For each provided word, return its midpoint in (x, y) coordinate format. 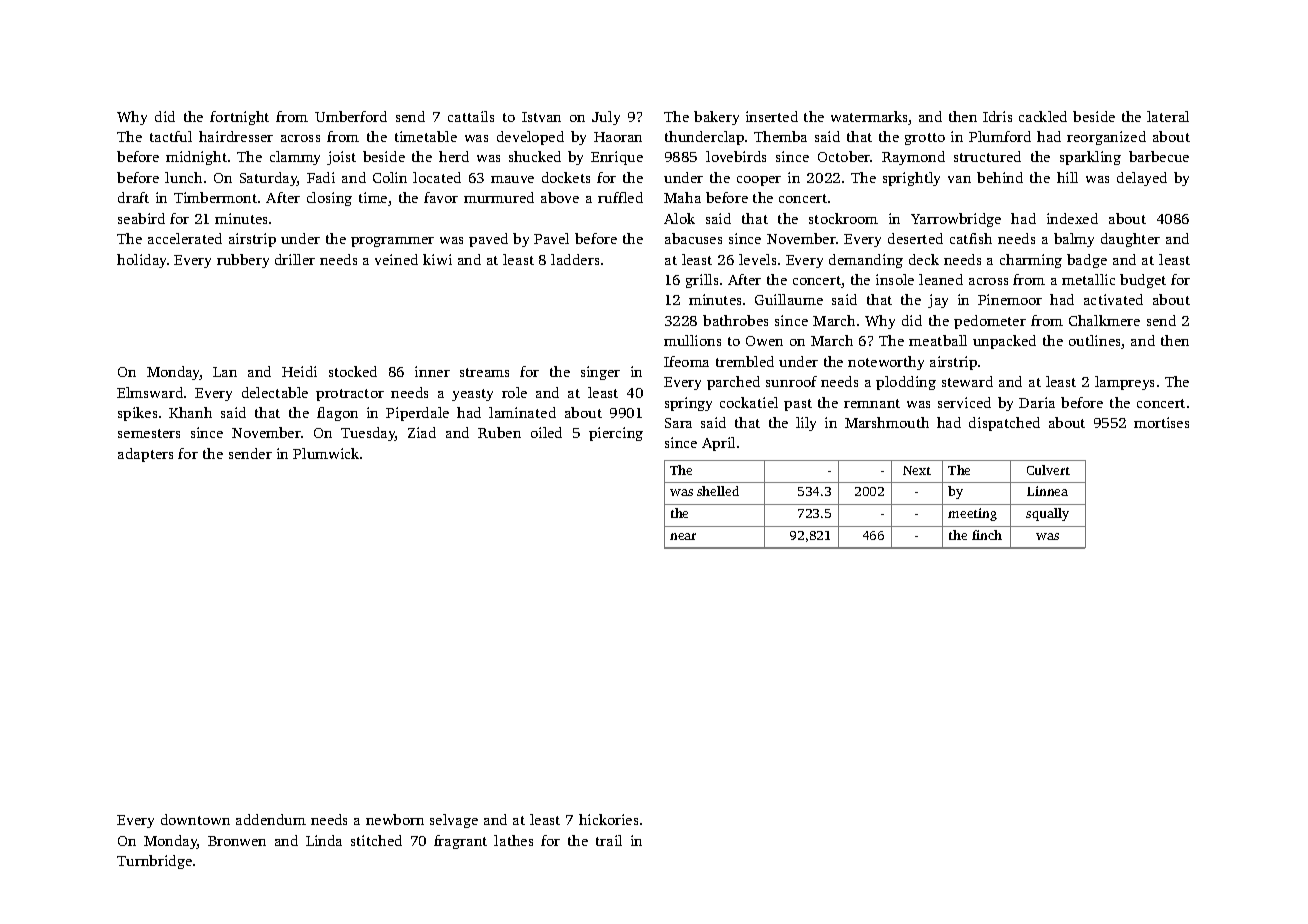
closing (329, 199)
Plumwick (326, 453)
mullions (692, 340)
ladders (575, 259)
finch (987, 535)
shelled (718, 491)
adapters (145, 455)
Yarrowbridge (956, 220)
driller (295, 259)
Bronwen (237, 841)
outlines (1094, 340)
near (683, 536)
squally (1047, 514)
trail (609, 840)
